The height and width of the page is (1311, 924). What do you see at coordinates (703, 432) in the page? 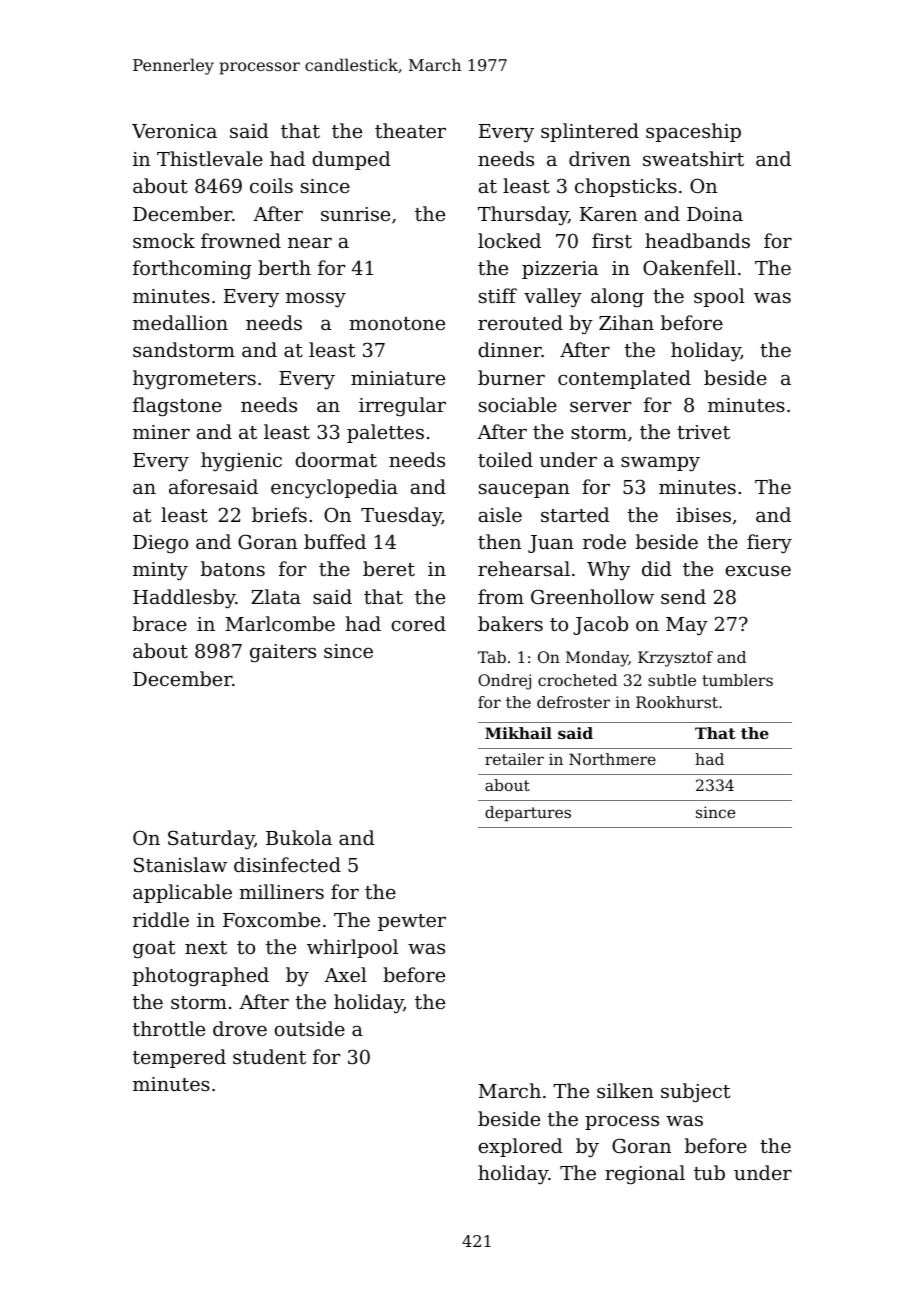
I see `trivet` at bounding box center [703, 432].
